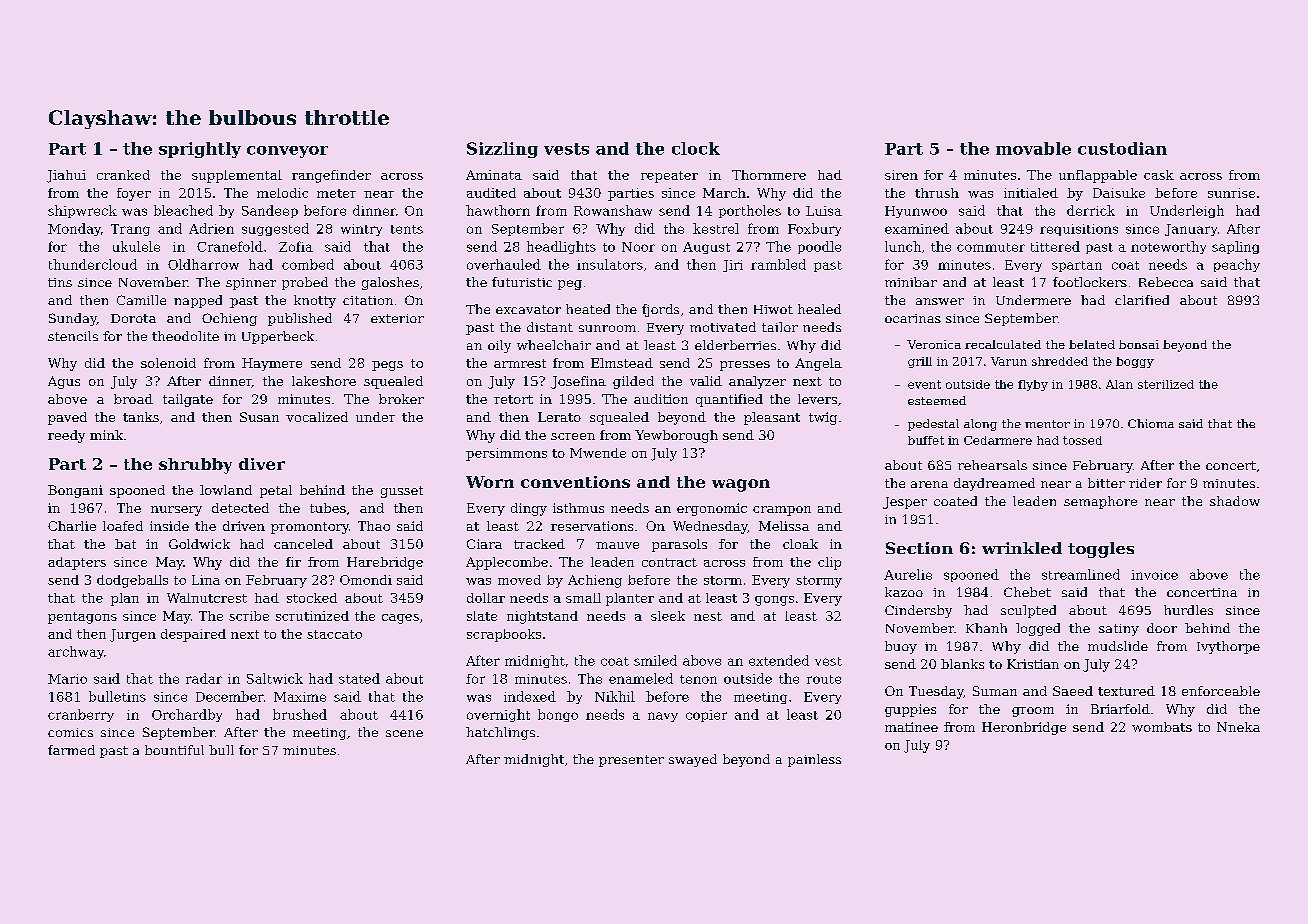 The width and height of the image is (1308, 924). Describe the element at coordinates (174, 750) in the image. I see `bountiful` at that location.
